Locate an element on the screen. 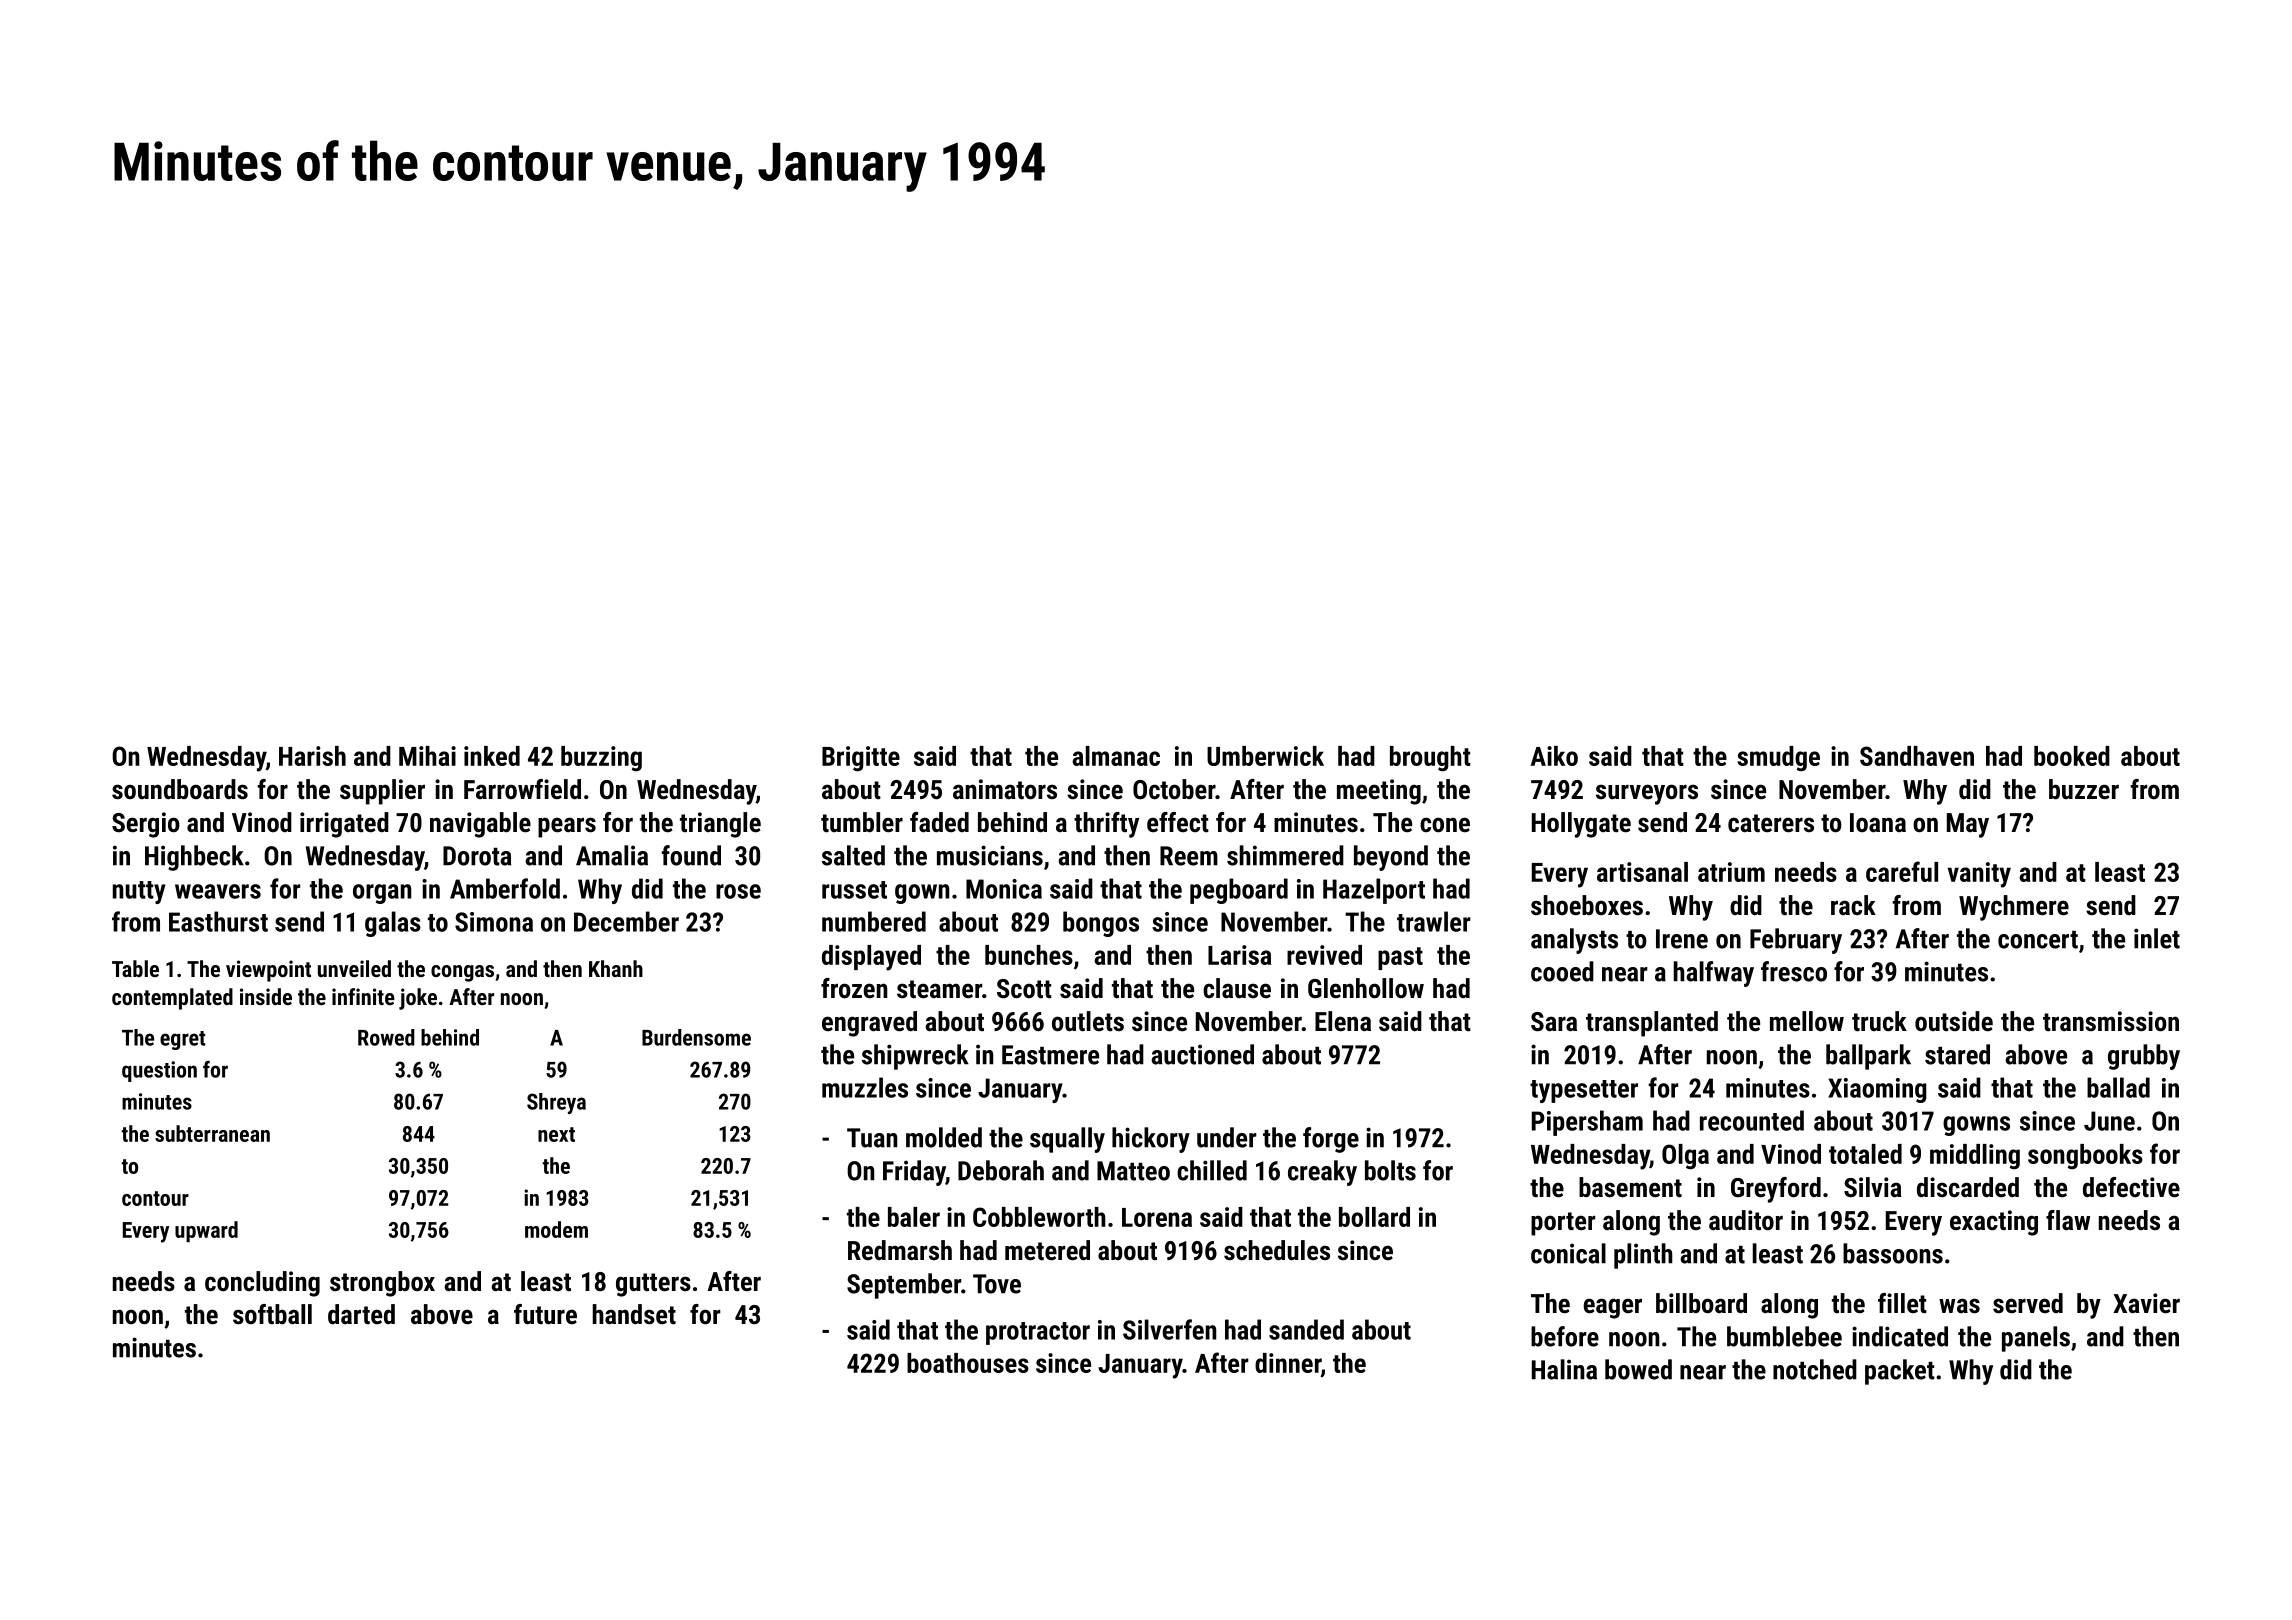 This screenshot has width=2292, height=1620. defective is located at coordinates (2131, 1187).
